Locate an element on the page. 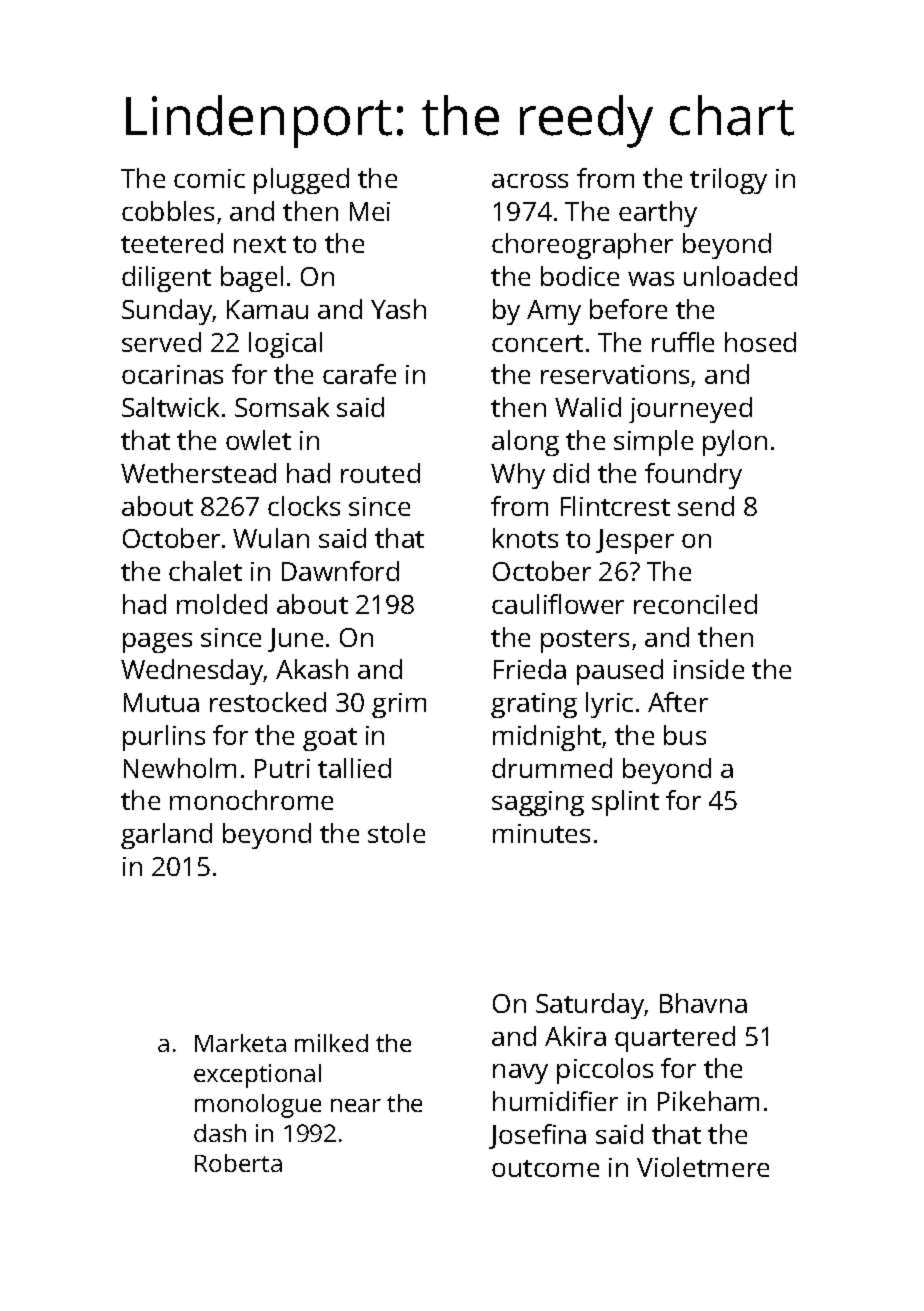 The image size is (924, 1311). Wetherstead is located at coordinates (198, 473).
